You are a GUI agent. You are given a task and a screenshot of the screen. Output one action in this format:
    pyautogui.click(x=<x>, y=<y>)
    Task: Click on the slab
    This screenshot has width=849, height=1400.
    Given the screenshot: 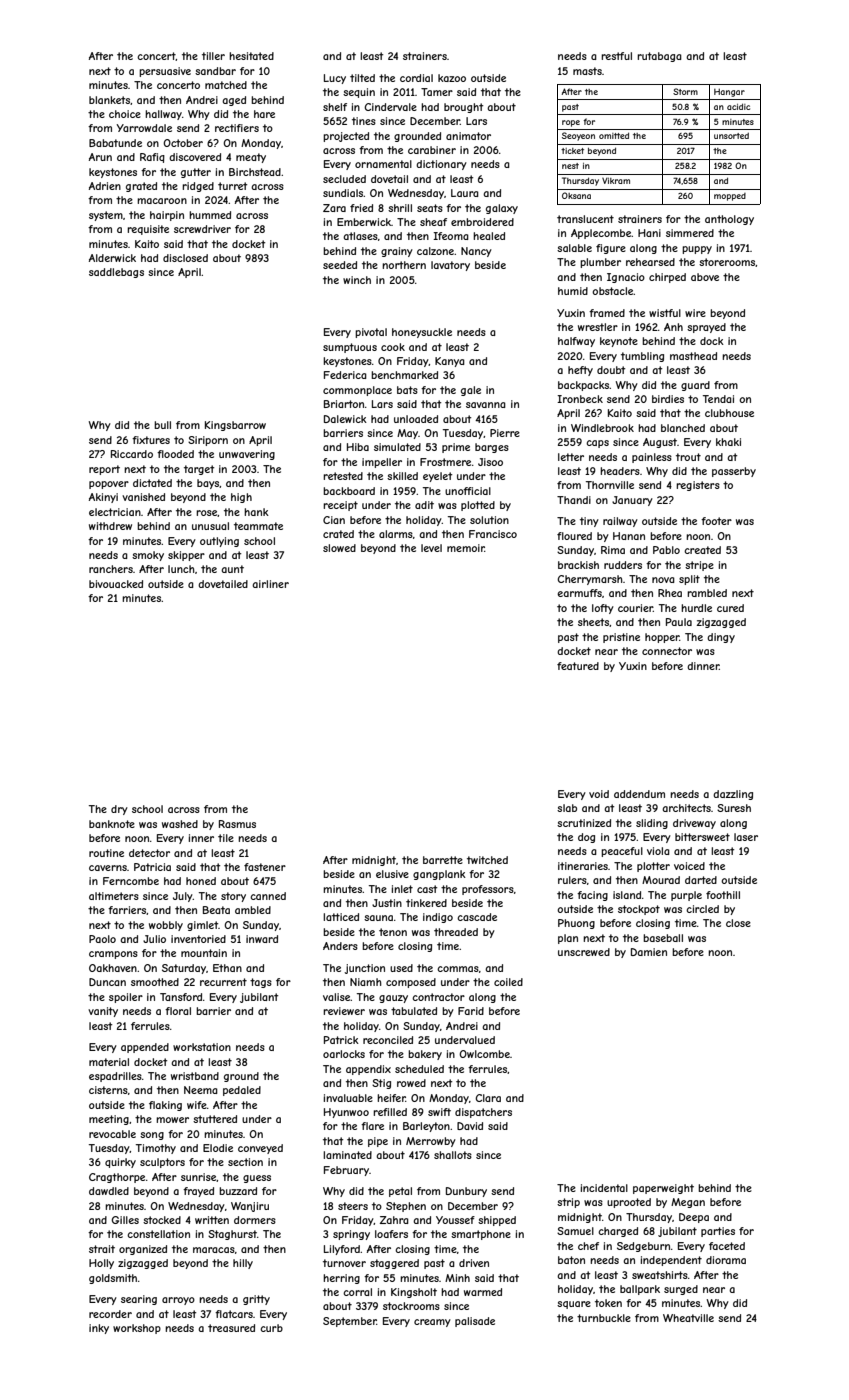 What is the action you would take?
    pyautogui.click(x=567, y=808)
